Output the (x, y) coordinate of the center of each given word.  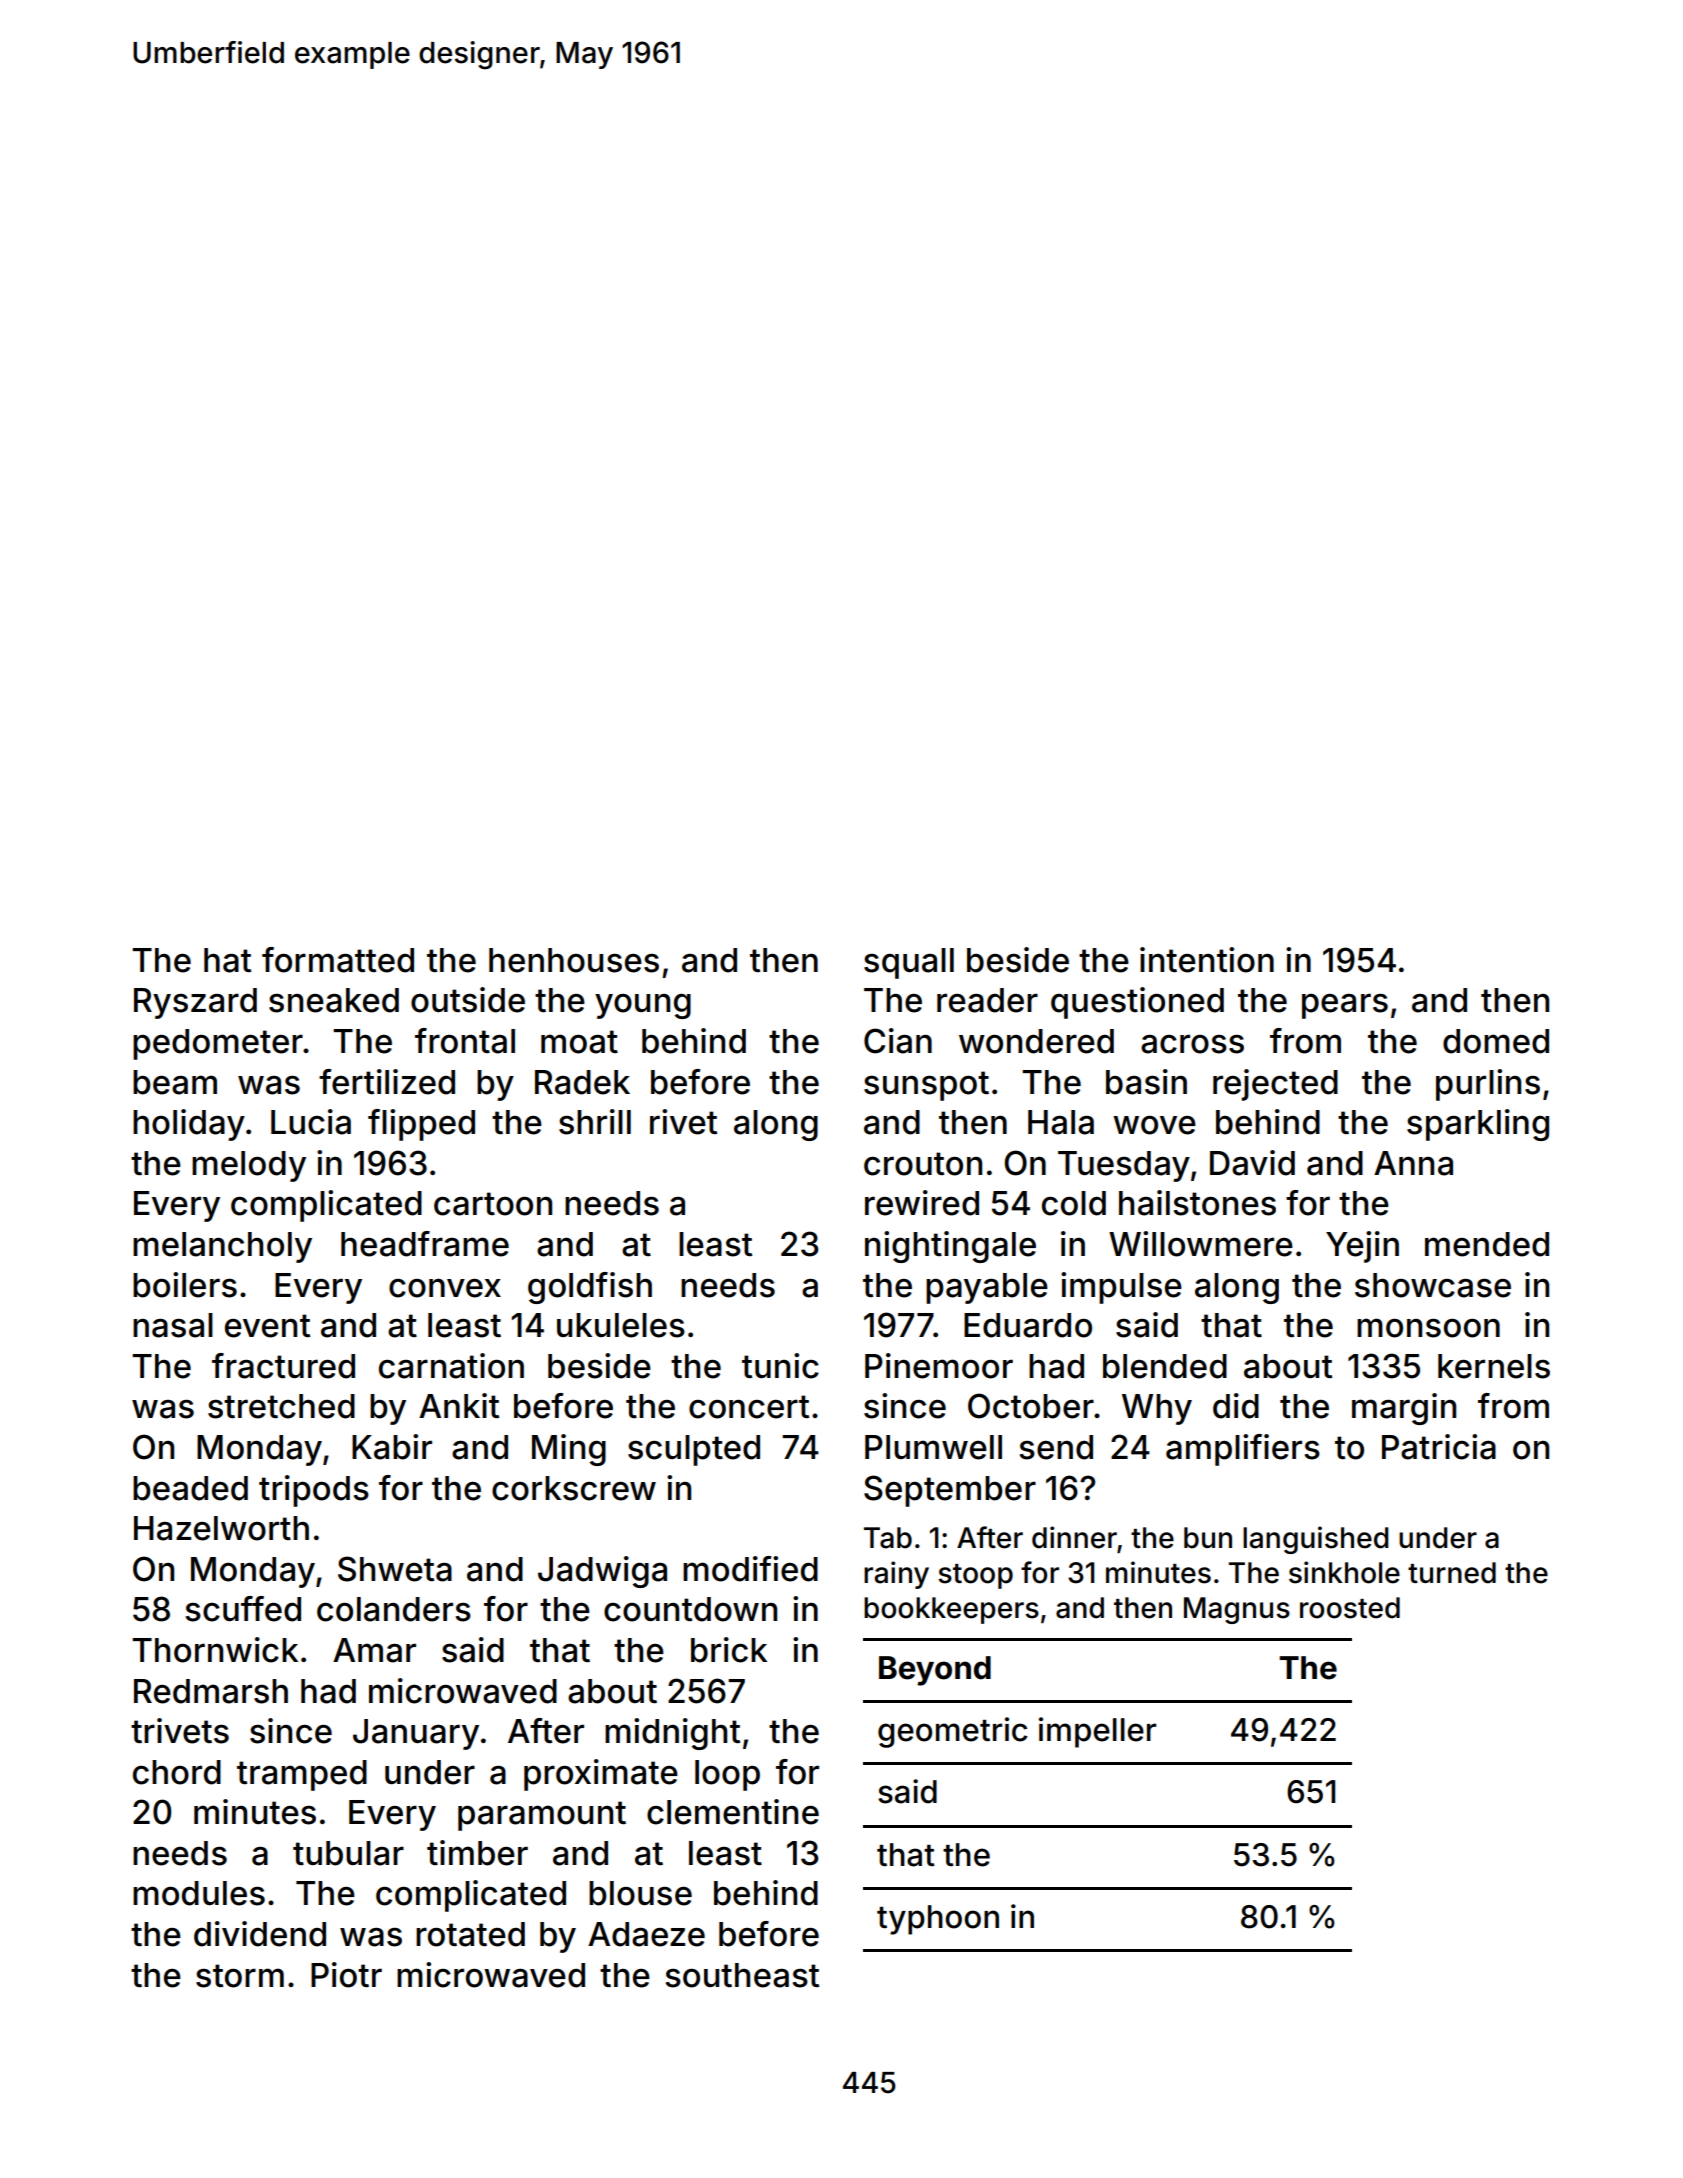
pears (1345, 1006)
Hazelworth (221, 1528)
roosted (1350, 1608)
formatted (338, 960)
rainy (896, 1575)
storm (240, 1976)
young (643, 1006)
